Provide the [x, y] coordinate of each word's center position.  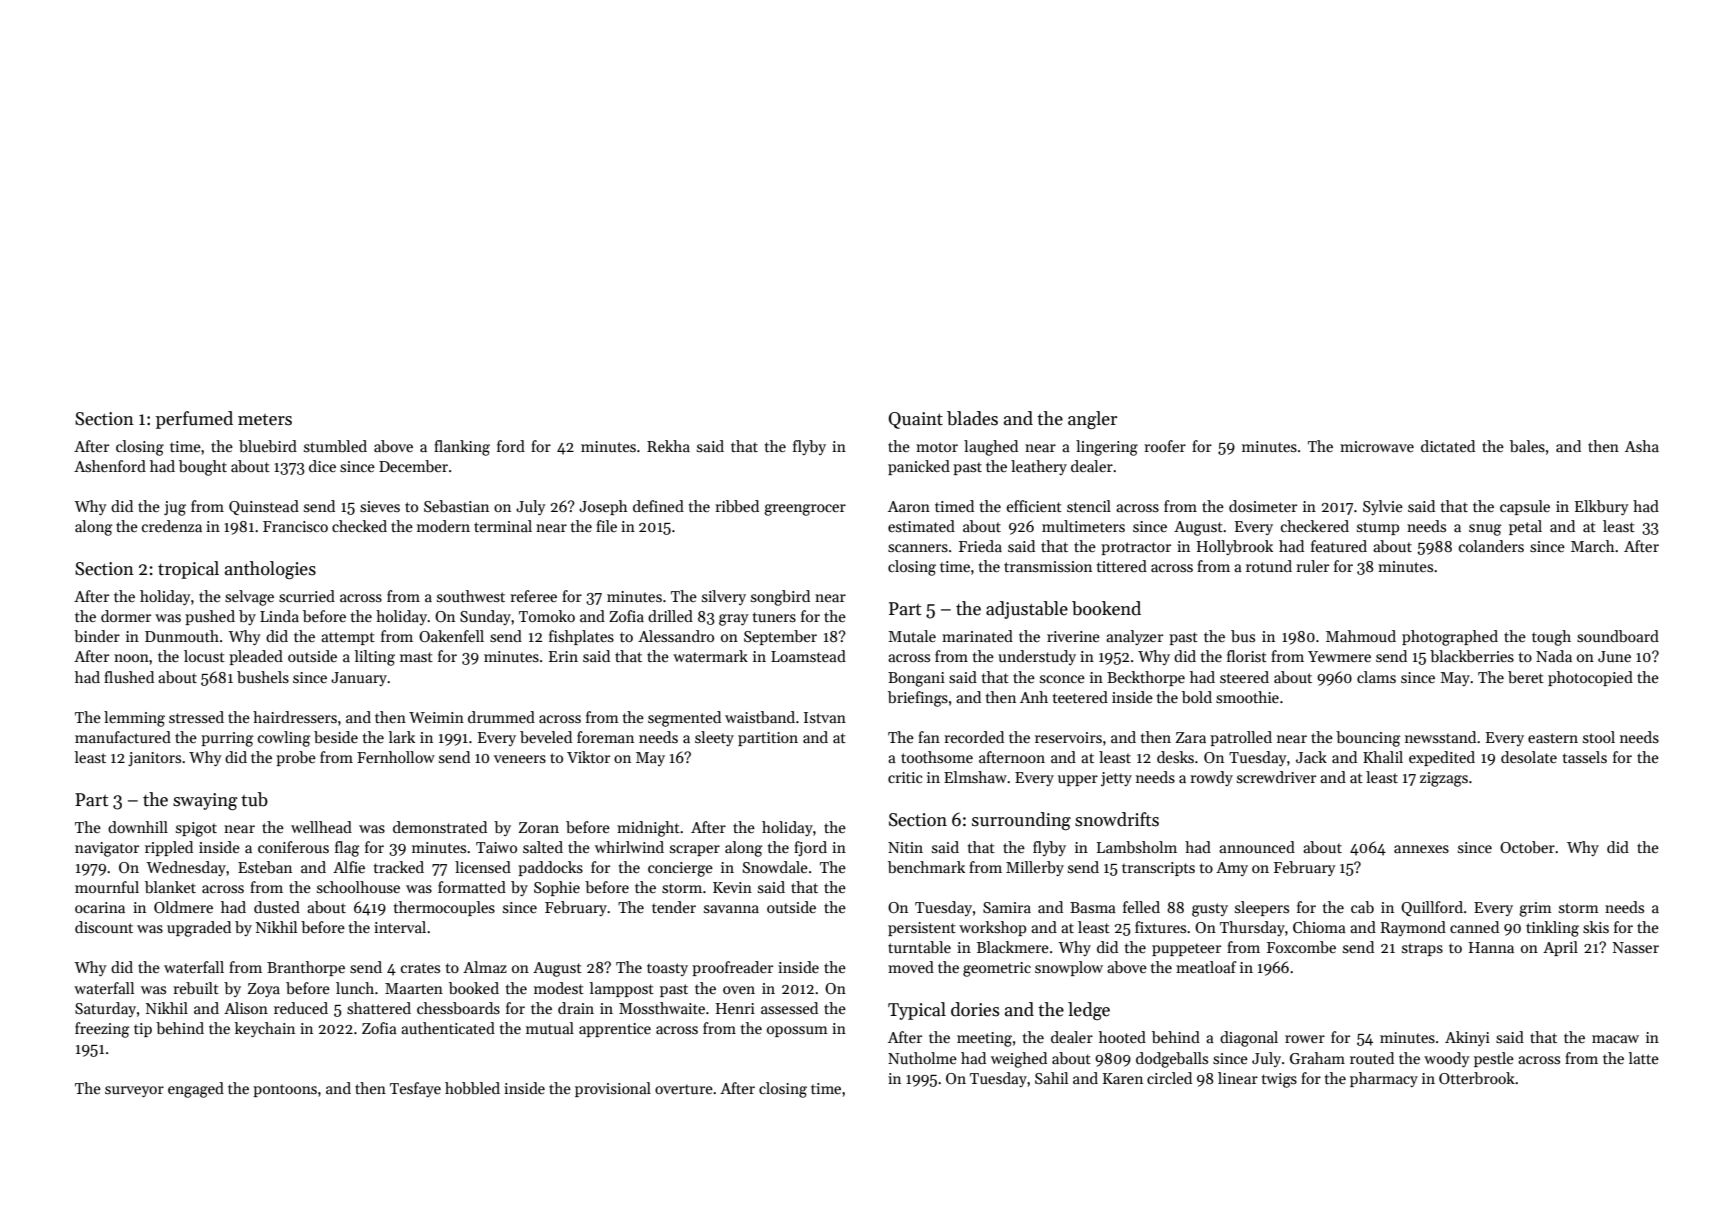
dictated [1448, 446]
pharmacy [1384, 1079]
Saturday [105, 1009]
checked [359, 526]
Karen [1123, 1078]
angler [1092, 420]
